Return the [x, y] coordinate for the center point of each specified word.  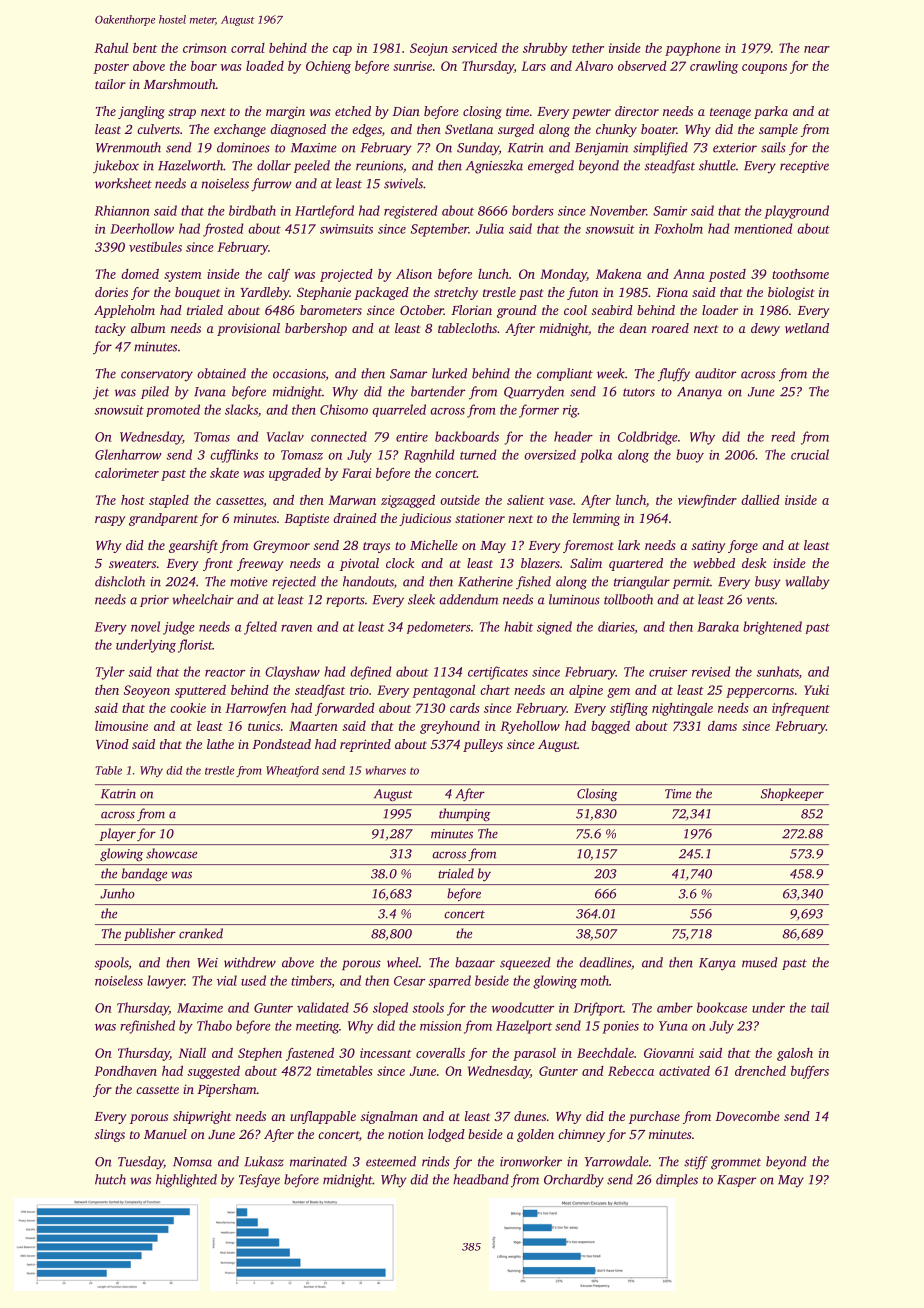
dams [722, 726]
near [817, 49]
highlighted [186, 1181]
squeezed [525, 963]
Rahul [111, 48]
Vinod [112, 744]
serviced [474, 48]
